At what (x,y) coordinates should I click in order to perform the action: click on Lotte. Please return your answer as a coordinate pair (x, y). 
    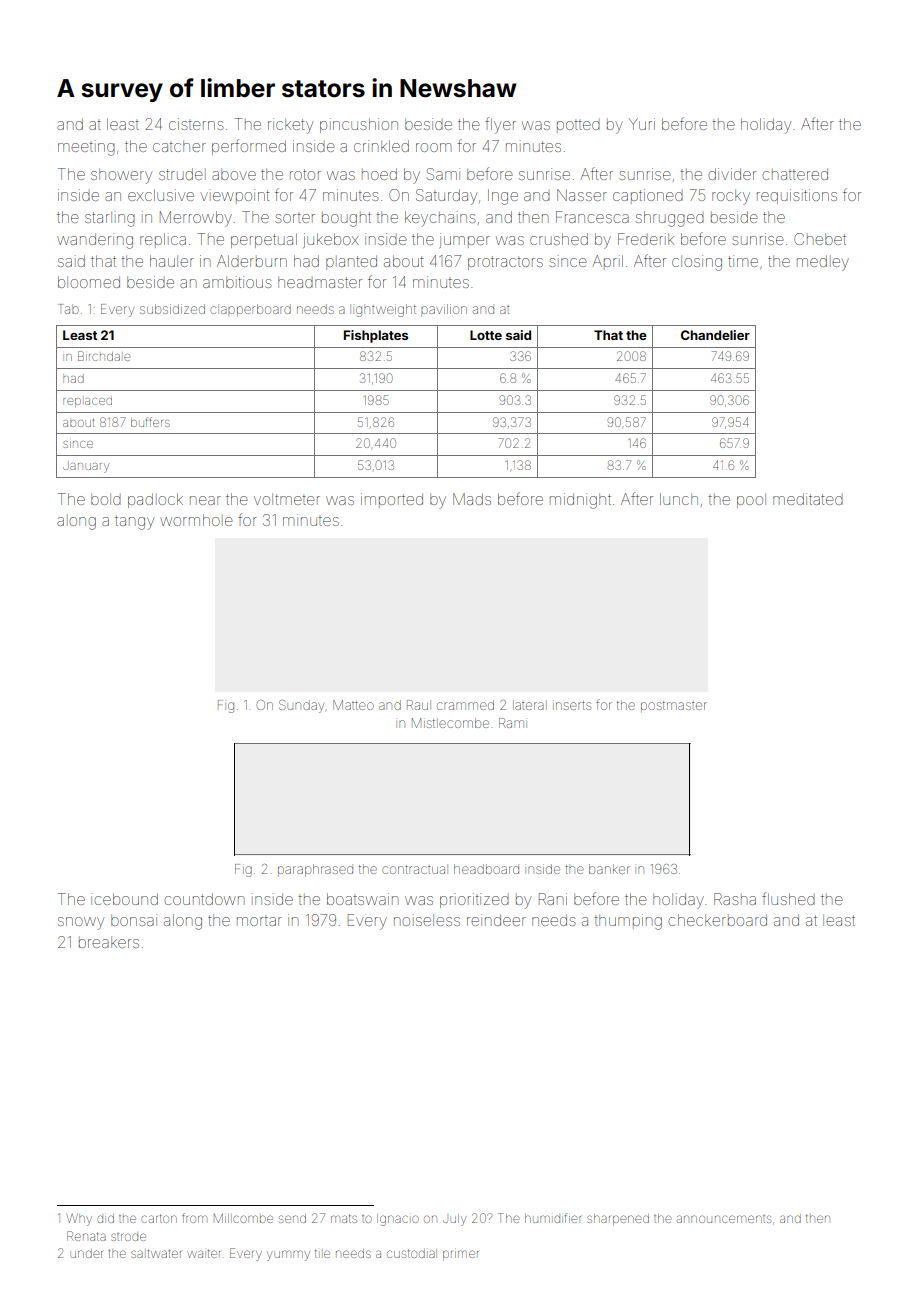
    Looking at the image, I should click on (486, 335).
